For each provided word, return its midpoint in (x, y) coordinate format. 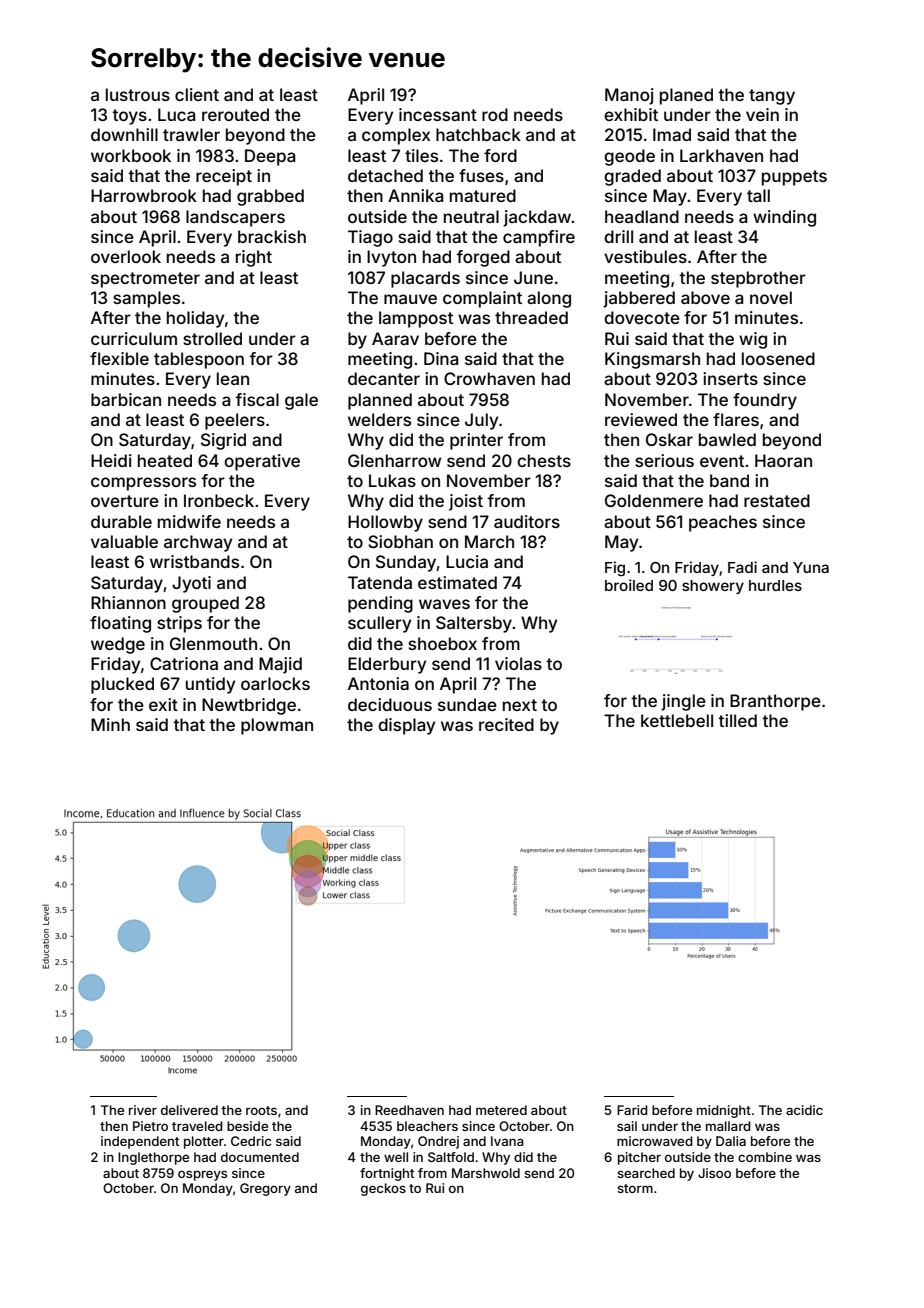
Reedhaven (409, 1110)
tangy (772, 97)
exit (163, 704)
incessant (438, 114)
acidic (804, 1110)
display (406, 726)
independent (140, 1142)
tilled (737, 720)
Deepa (270, 157)
